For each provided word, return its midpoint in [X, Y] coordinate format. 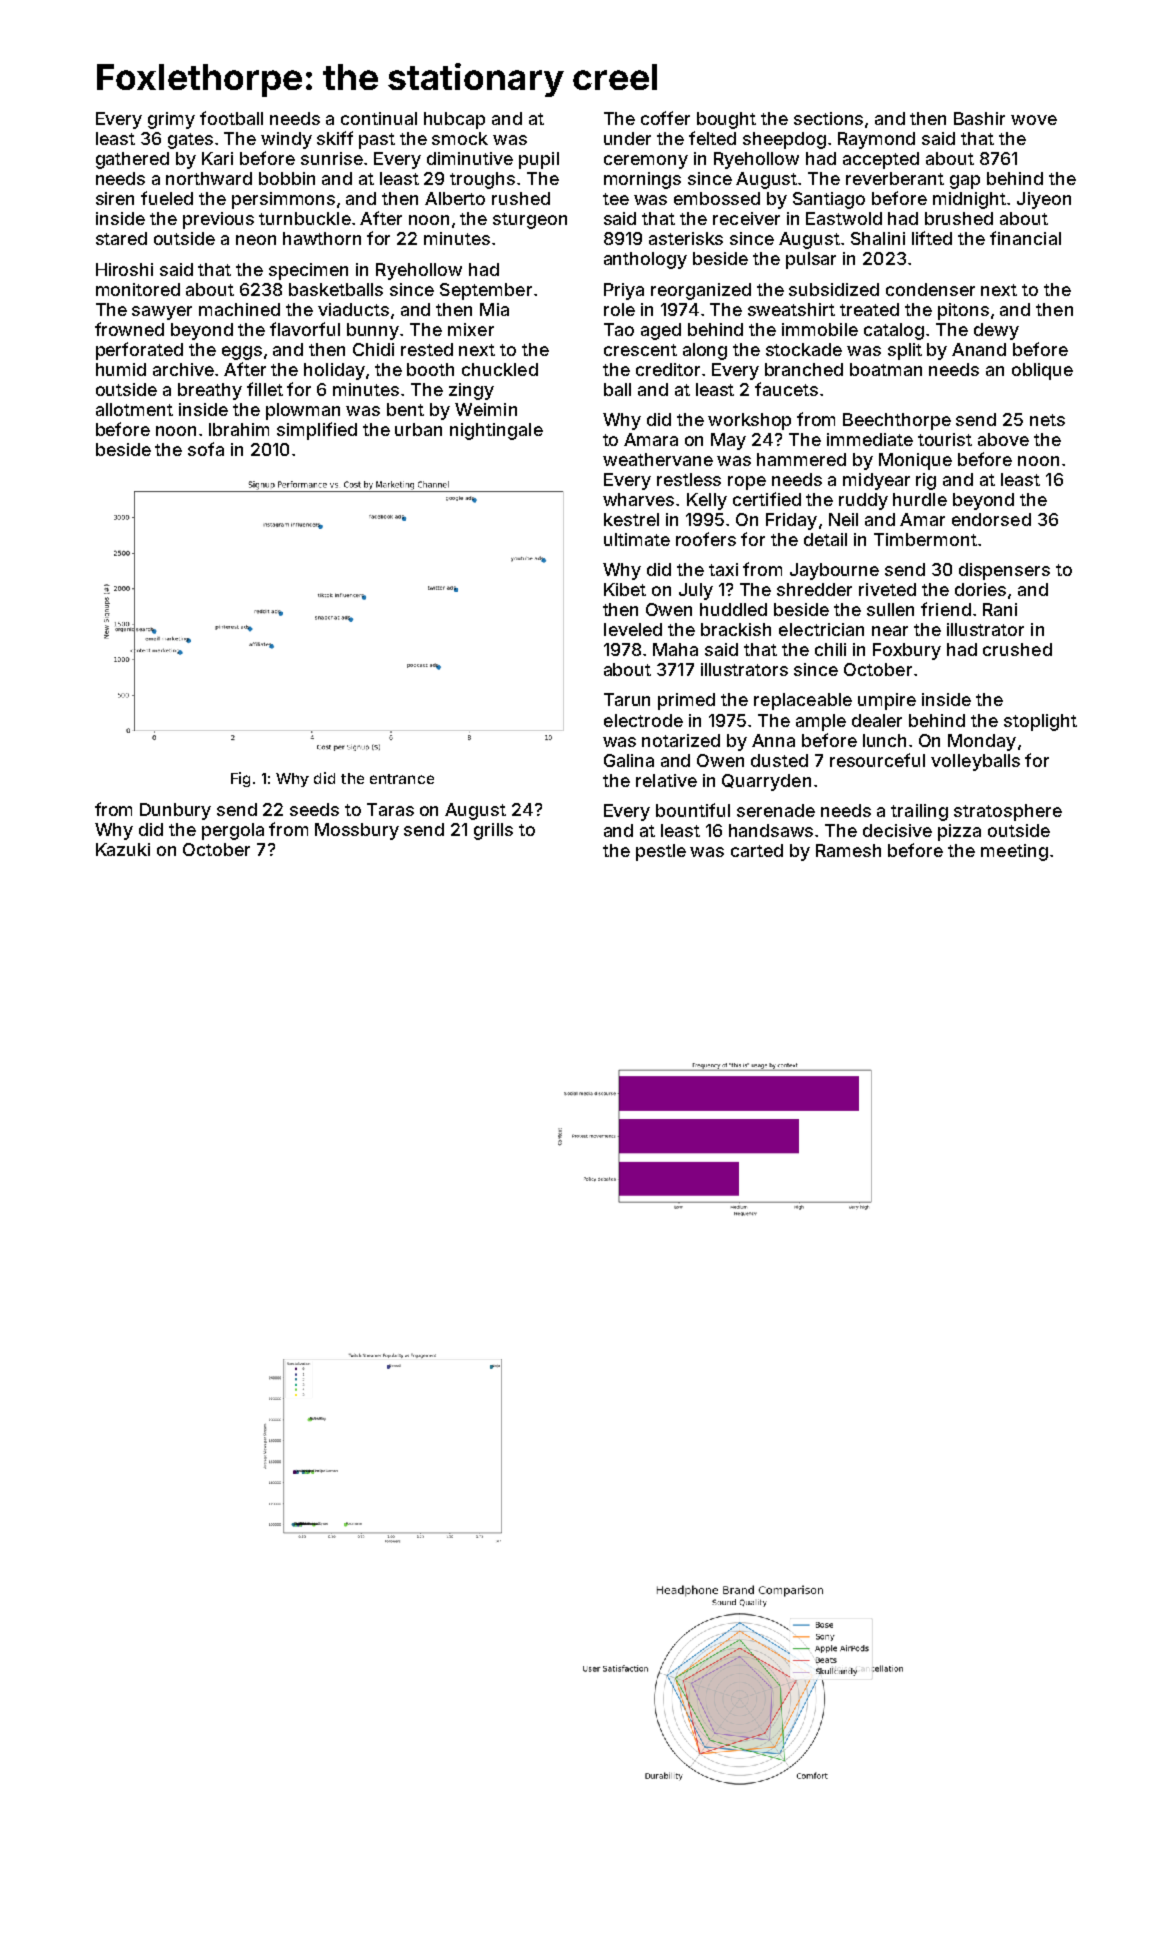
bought [726, 120]
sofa [206, 449]
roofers [706, 539]
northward [209, 178]
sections [828, 118]
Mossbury [357, 831]
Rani [1000, 609]
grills [493, 831]
